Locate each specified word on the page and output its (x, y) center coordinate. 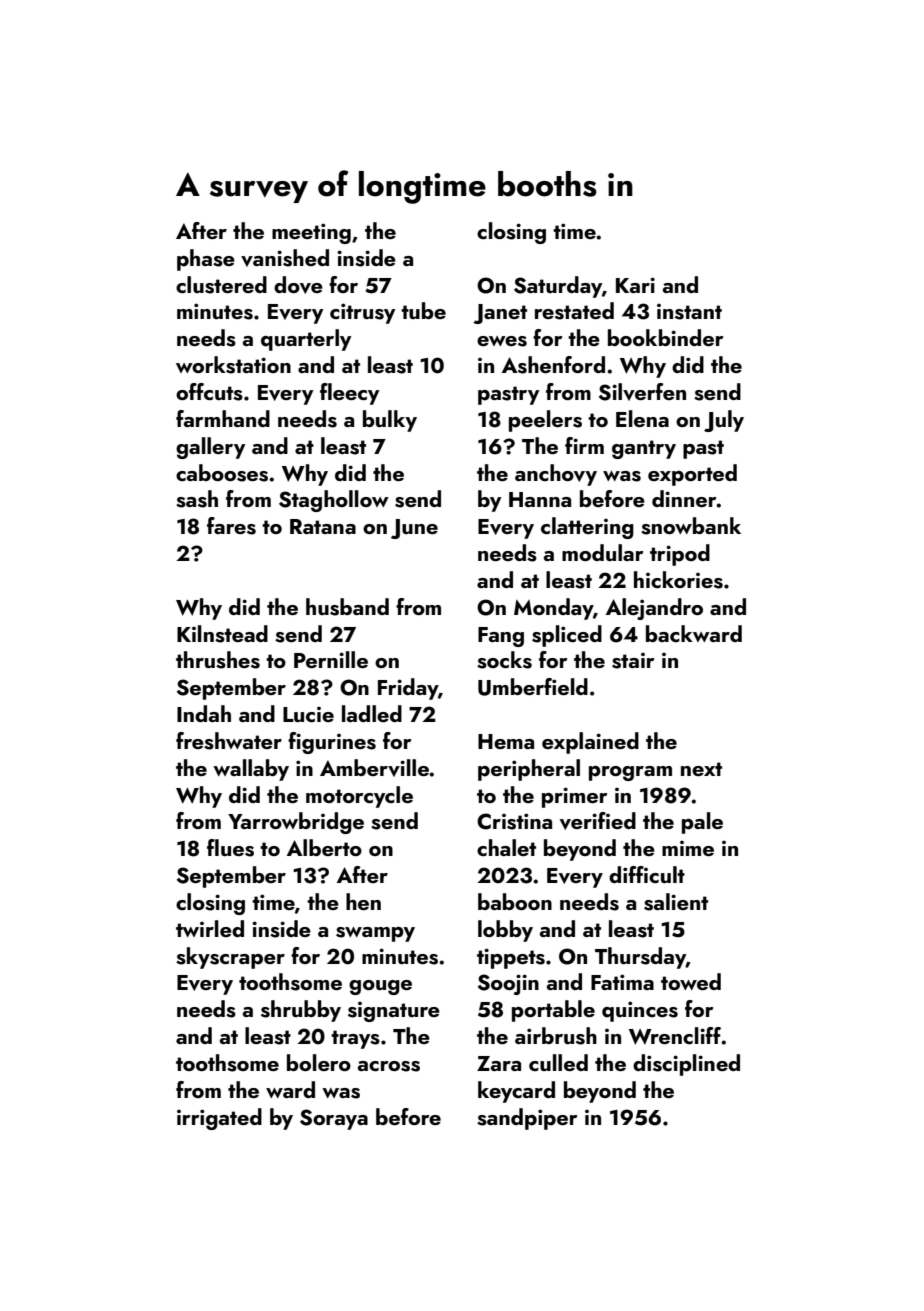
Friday (408, 689)
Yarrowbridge (296, 823)
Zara (499, 1063)
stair (633, 661)
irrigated (219, 1119)
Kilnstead (222, 634)
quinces (640, 1011)
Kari (635, 285)
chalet (506, 847)
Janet (500, 314)
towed (691, 981)
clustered (221, 285)
